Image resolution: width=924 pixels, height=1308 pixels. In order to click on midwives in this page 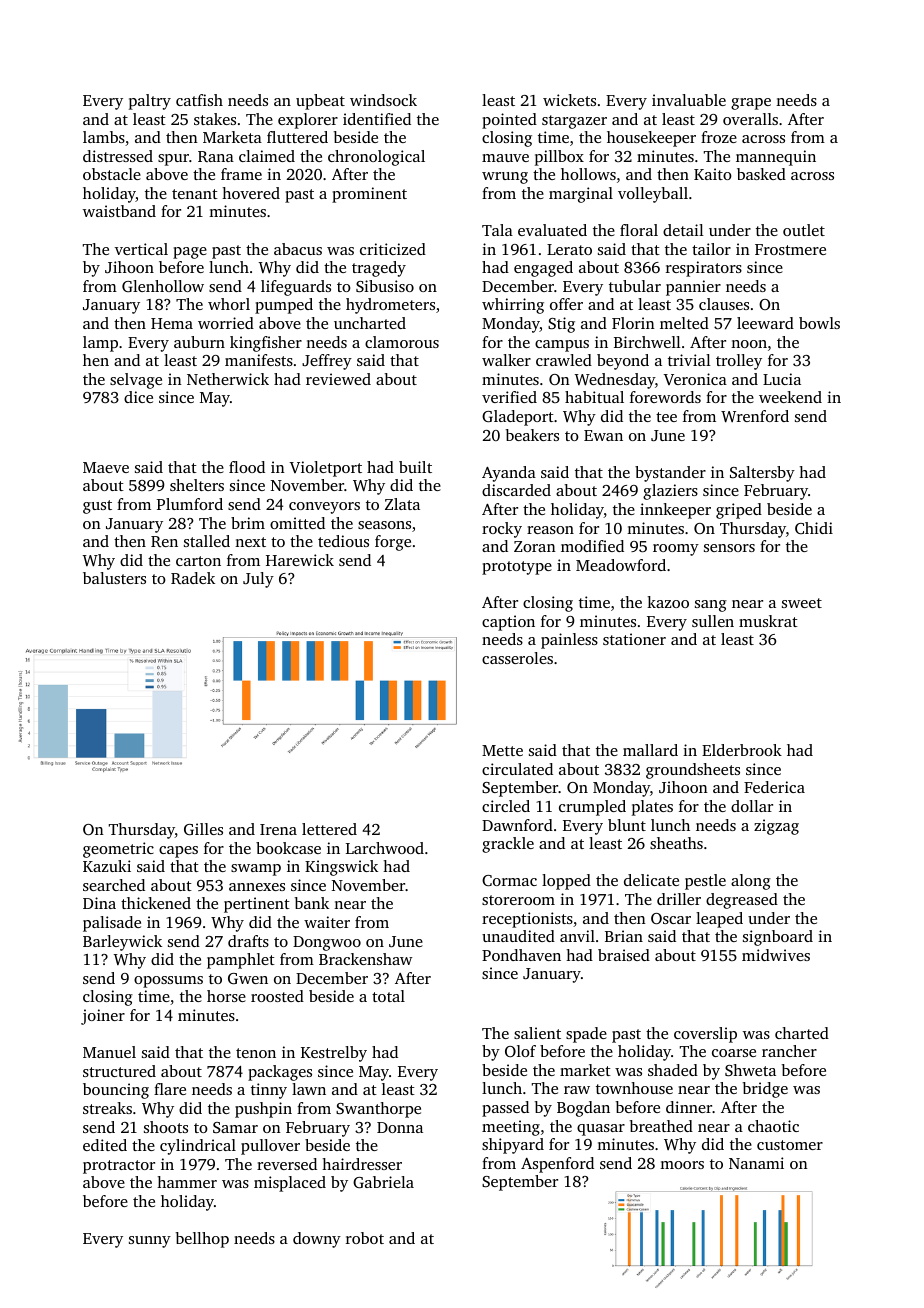, I will do `click(776, 955)`.
